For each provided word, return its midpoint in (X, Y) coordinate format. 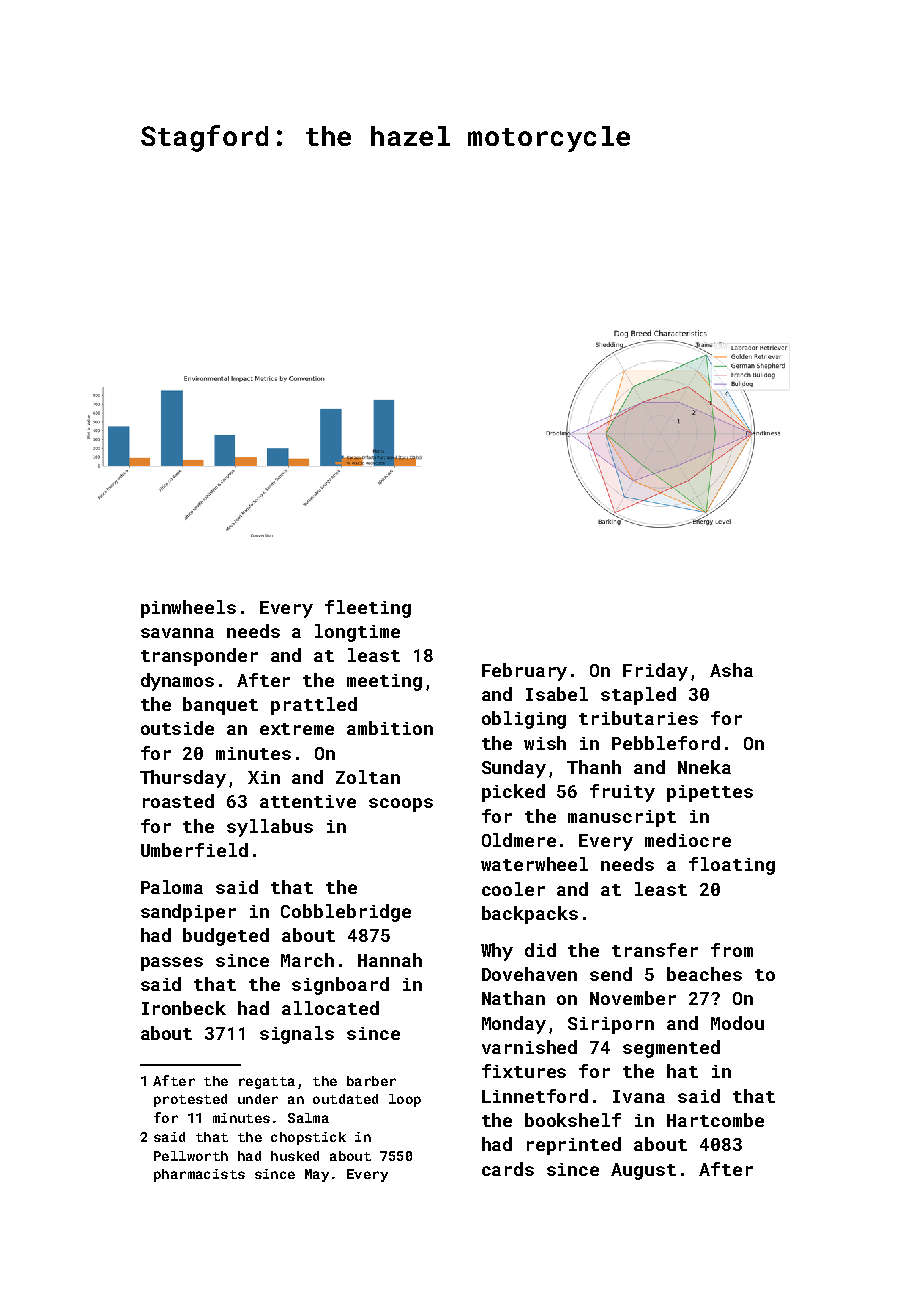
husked (295, 1156)
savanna (177, 633)
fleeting (368, 609)
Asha (731, 670)
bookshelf (573, 1120)
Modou (737, 1023)
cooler (513, 889)
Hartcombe (715, 1120)
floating (732, 866)
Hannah (390, 960)
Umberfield (194, 850)
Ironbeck (184, 1008)
